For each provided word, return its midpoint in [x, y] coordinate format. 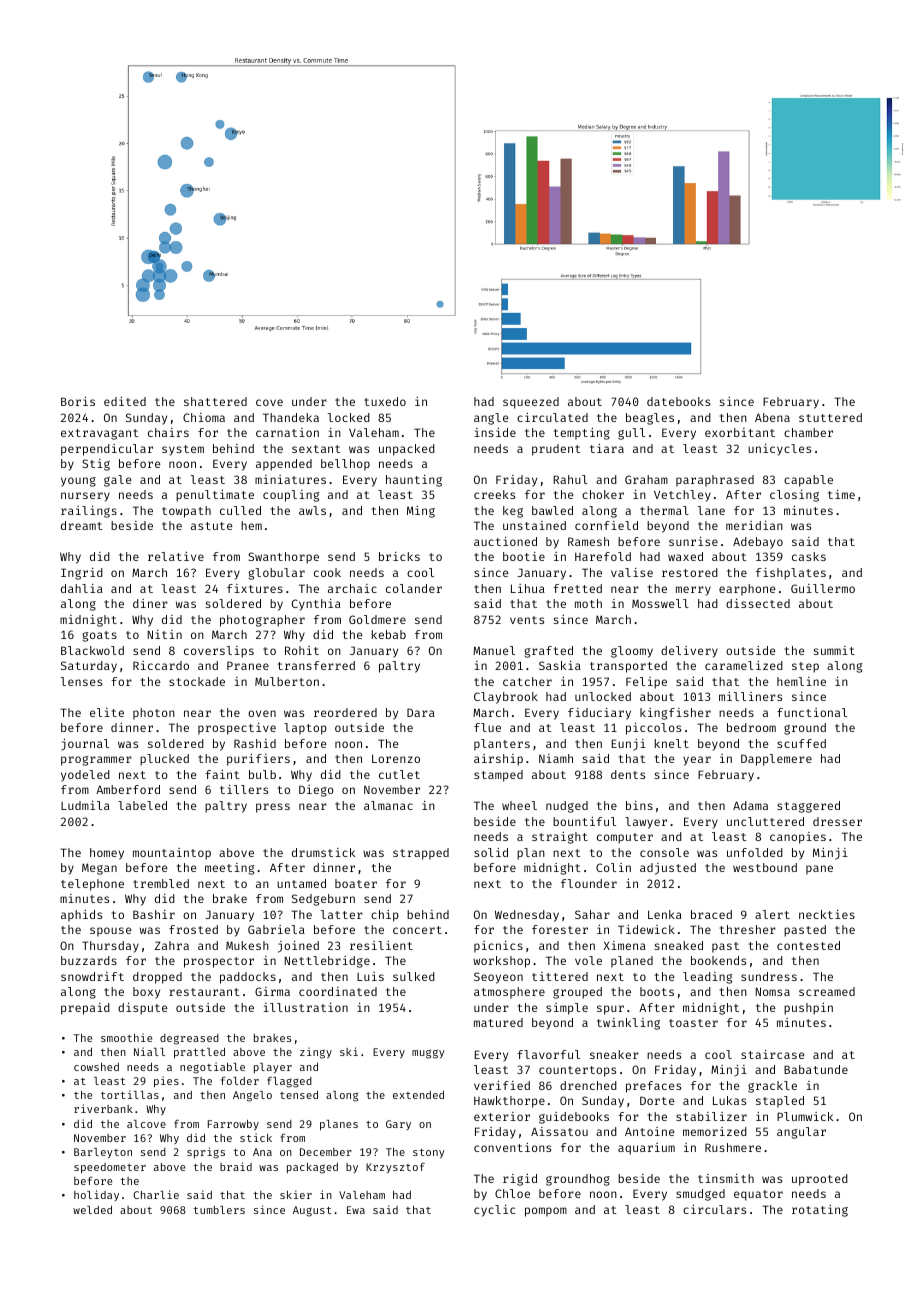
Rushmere [733, 1147]
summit [834, 650]
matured [498, 1022]
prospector [219, 962]
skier [296, 1194]
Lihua [528, 588]
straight [560, 838]
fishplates [791, 574]
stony [429, 1153]
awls [312, 510]
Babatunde [816, 1069]
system [183, 450]
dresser [837, 821]
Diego [316, 791]
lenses [81, 681]
